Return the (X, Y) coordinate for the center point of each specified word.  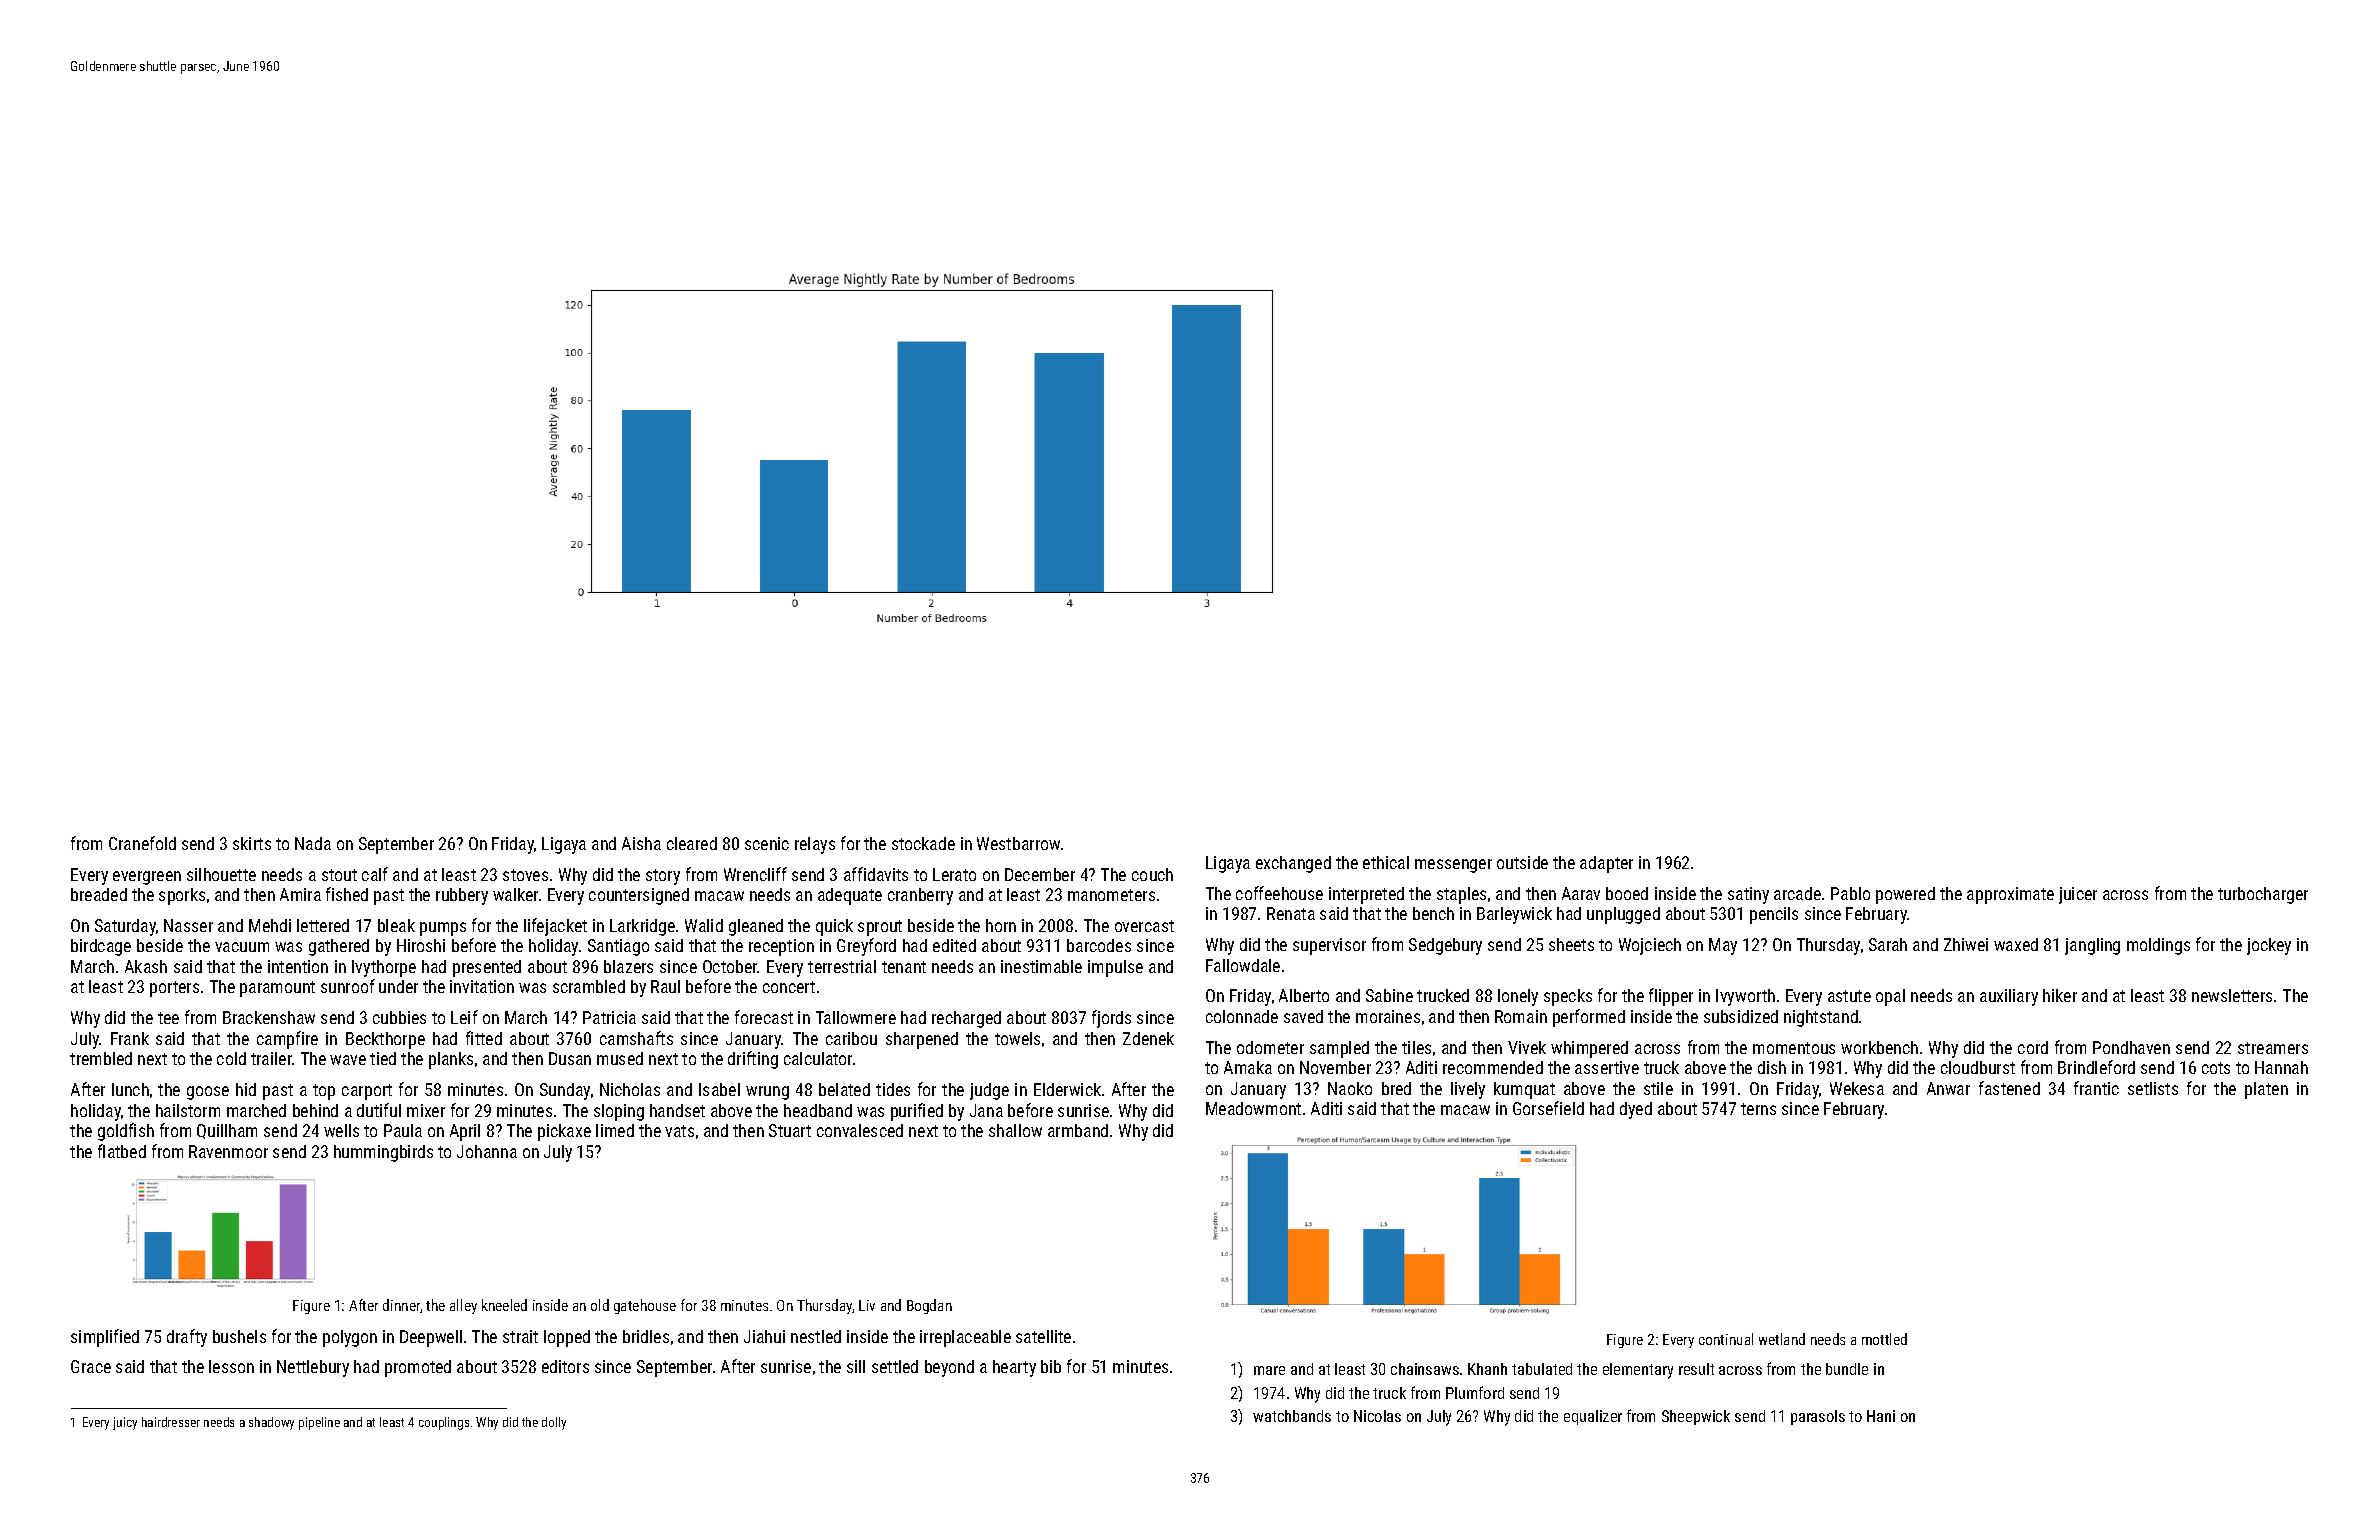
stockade (923, 843)
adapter (1606, 864)
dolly (554, 1423)
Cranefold (142, 843)
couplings (444, 1423)
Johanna (487, 1151)
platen (2266, 1090)
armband (1078, 1130)
